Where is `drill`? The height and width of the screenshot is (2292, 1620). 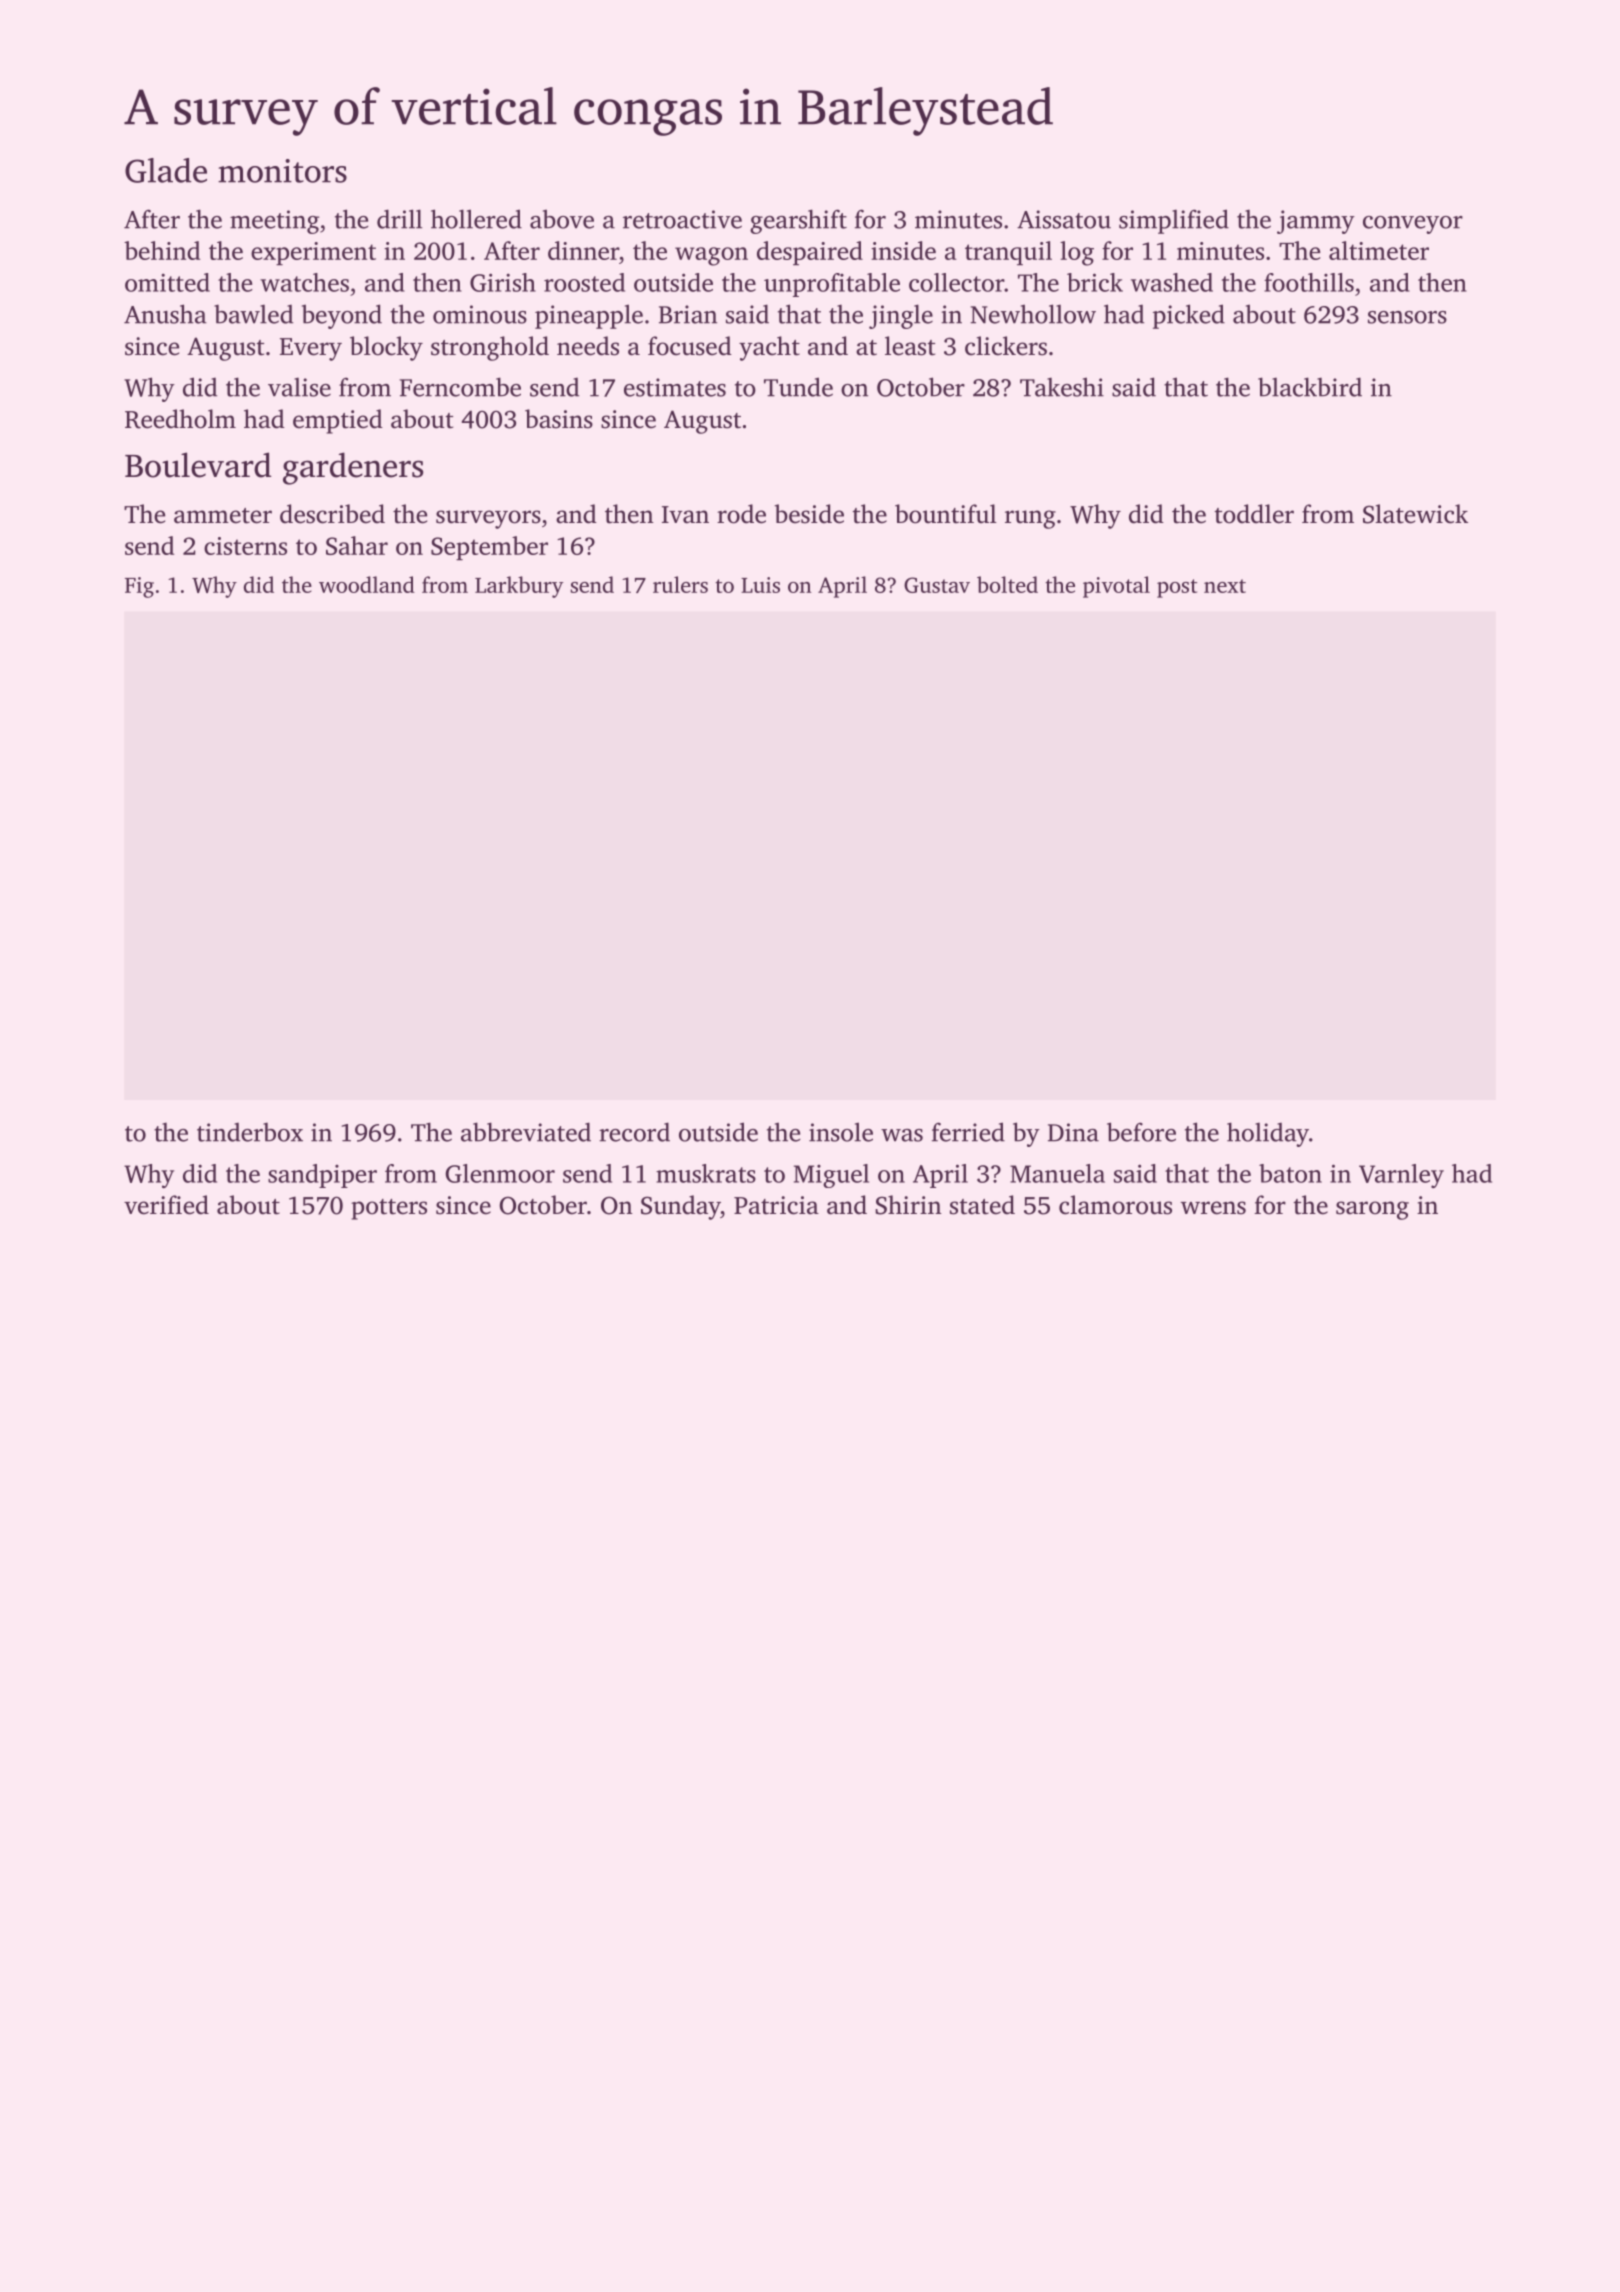 drill is located at coordinates (399, 219).
